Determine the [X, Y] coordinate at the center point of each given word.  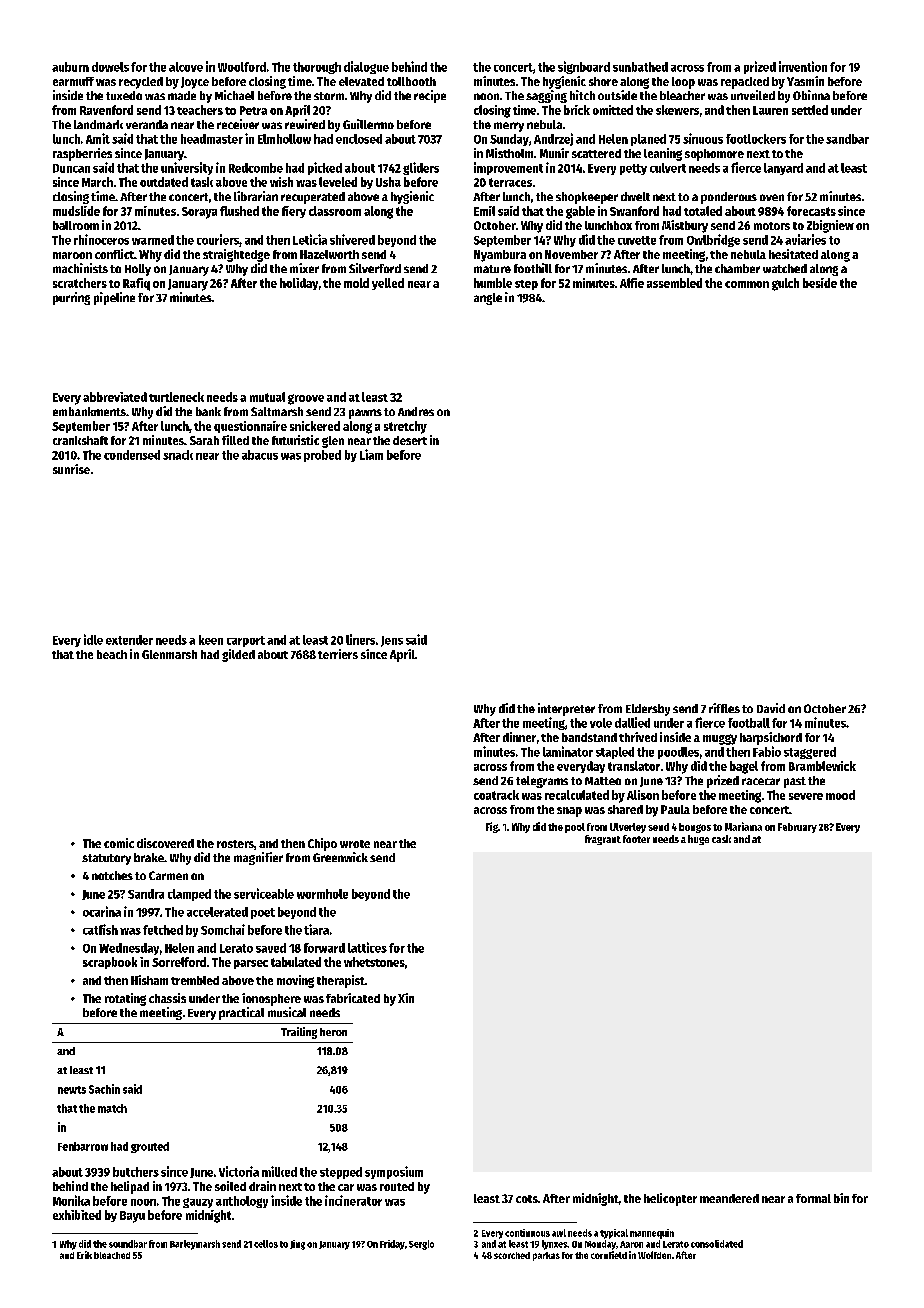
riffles [724, 708]
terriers [338, 654]
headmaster [212, 139]
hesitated [793, 254]
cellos [266, 1244]
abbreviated [115, 397]
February [797, 828]
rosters [235, 844]
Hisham [149, 980]
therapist [341, 981]
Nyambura [500, 256]
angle [488, 299]
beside [820, 283]
